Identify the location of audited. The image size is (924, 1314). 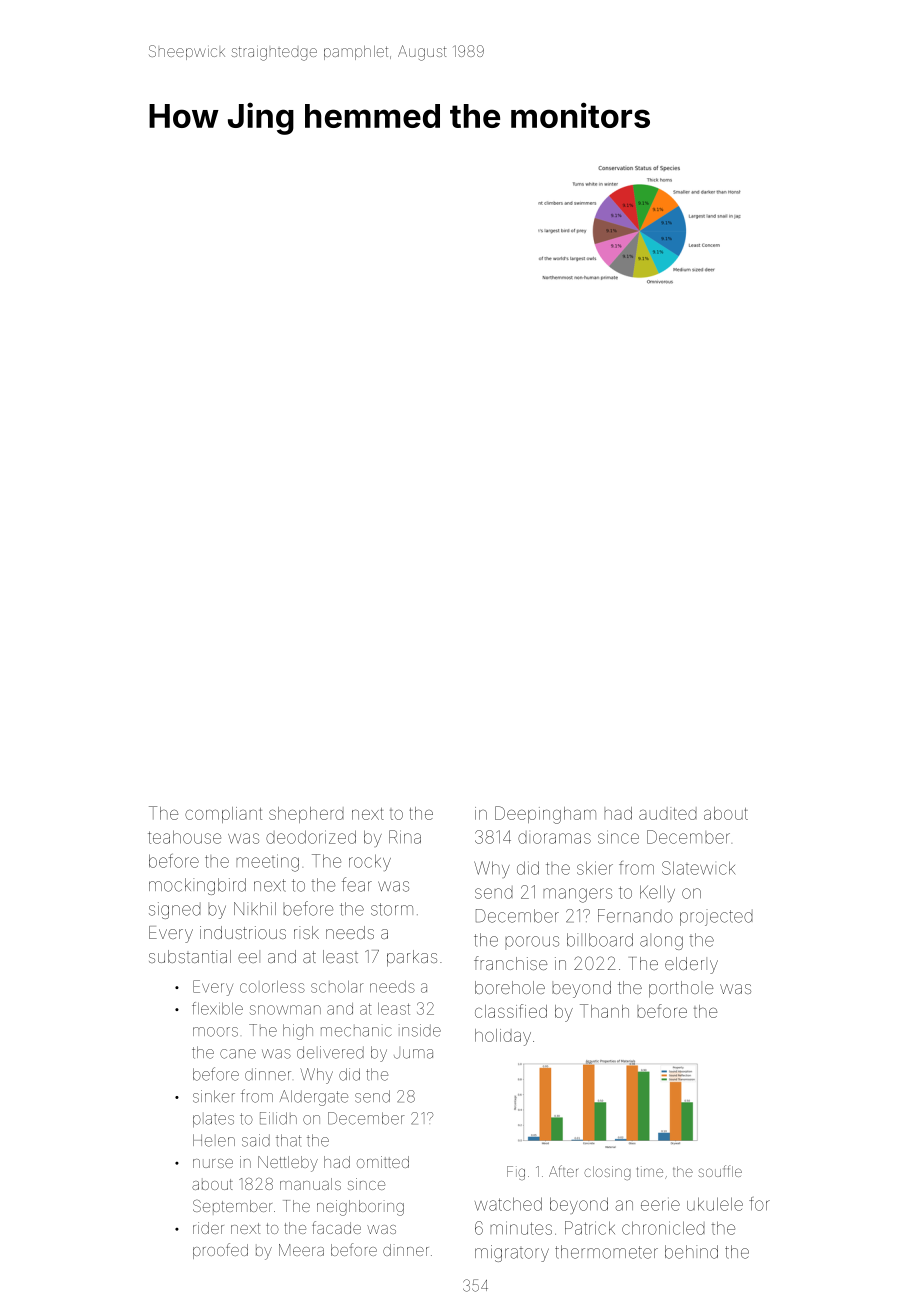
(668, 813).
